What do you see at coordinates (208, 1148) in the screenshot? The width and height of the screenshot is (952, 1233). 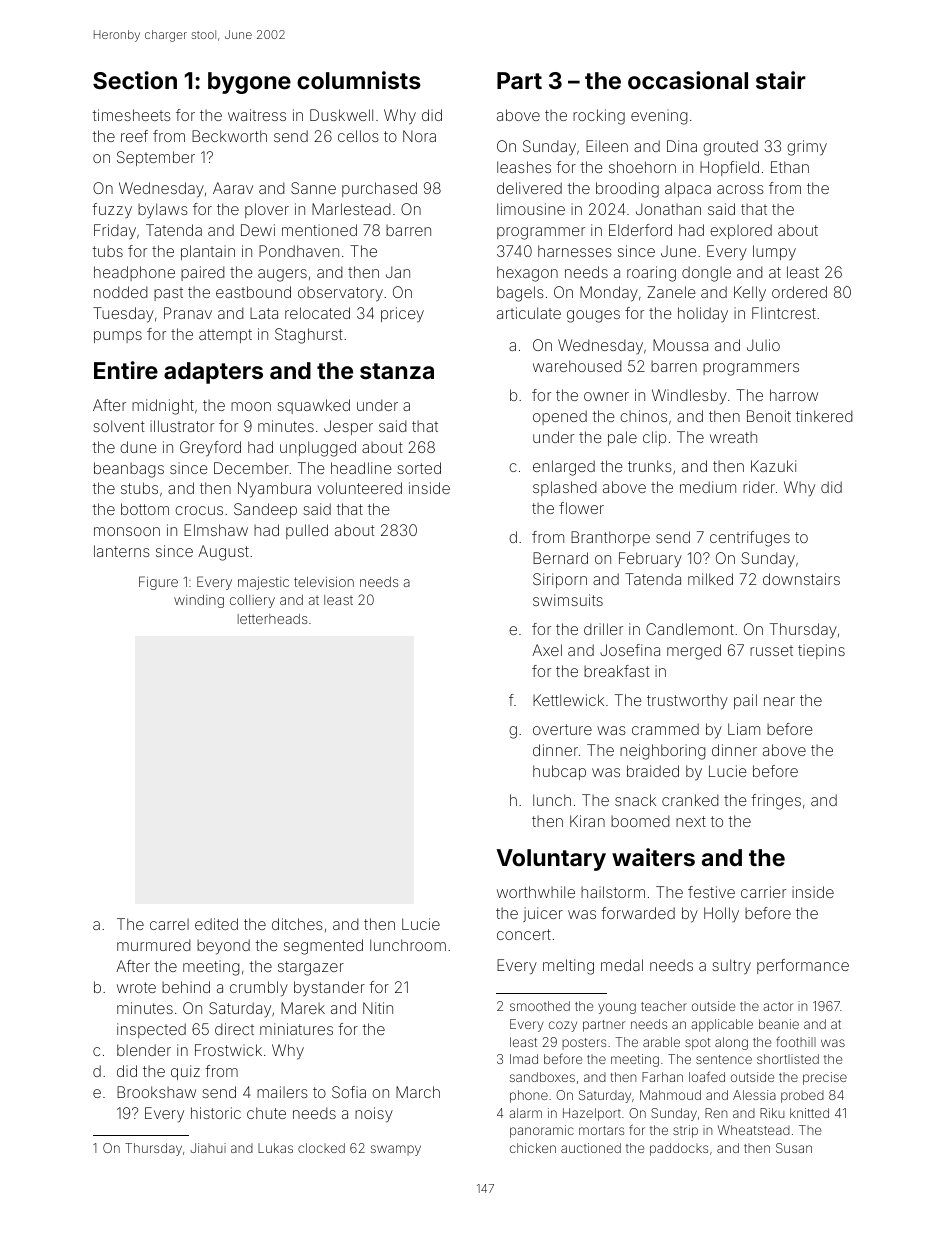 I see `Jiahui` at bounding box center [208, 1148].
